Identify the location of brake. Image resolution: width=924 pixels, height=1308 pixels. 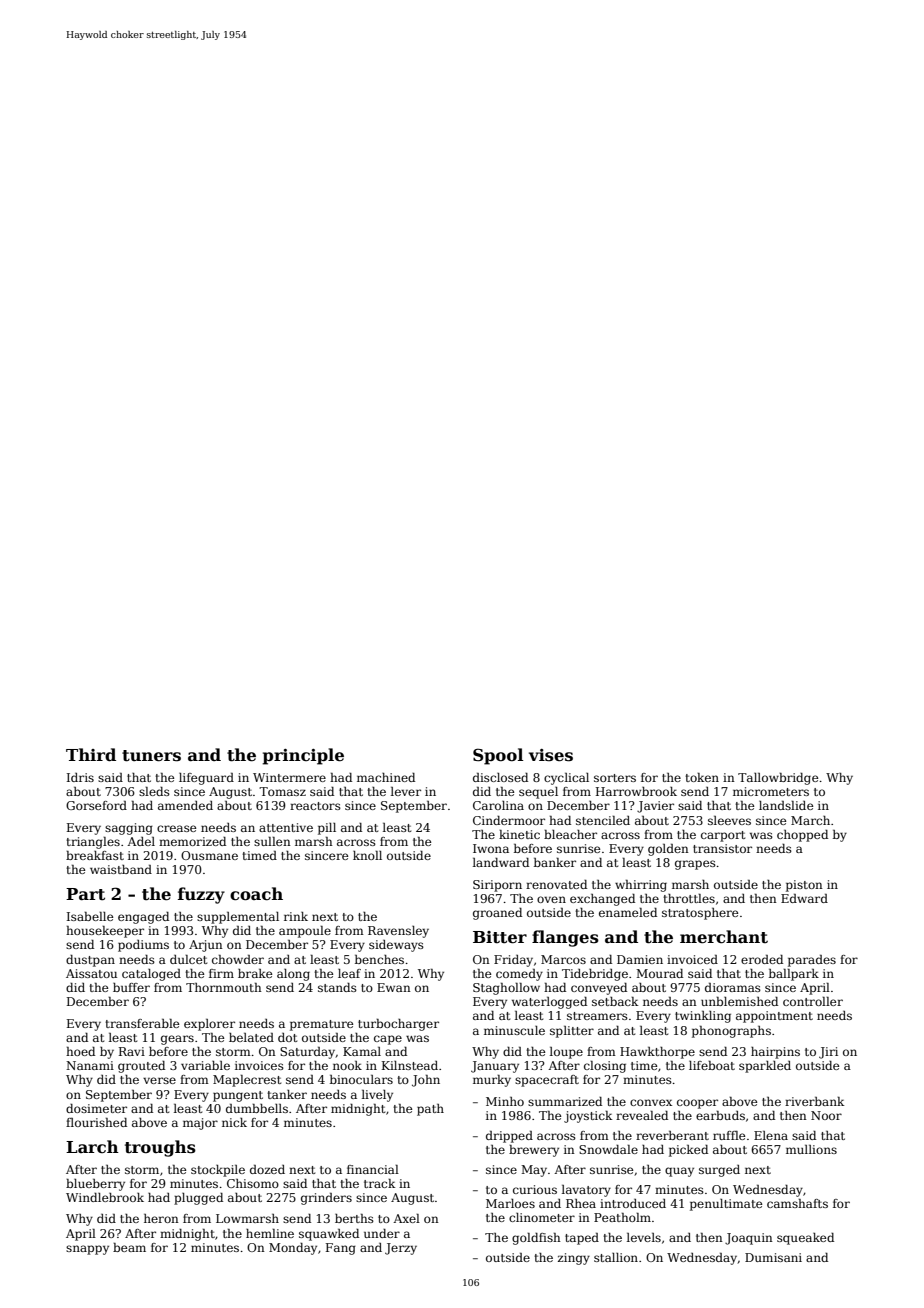
(255, 973).
